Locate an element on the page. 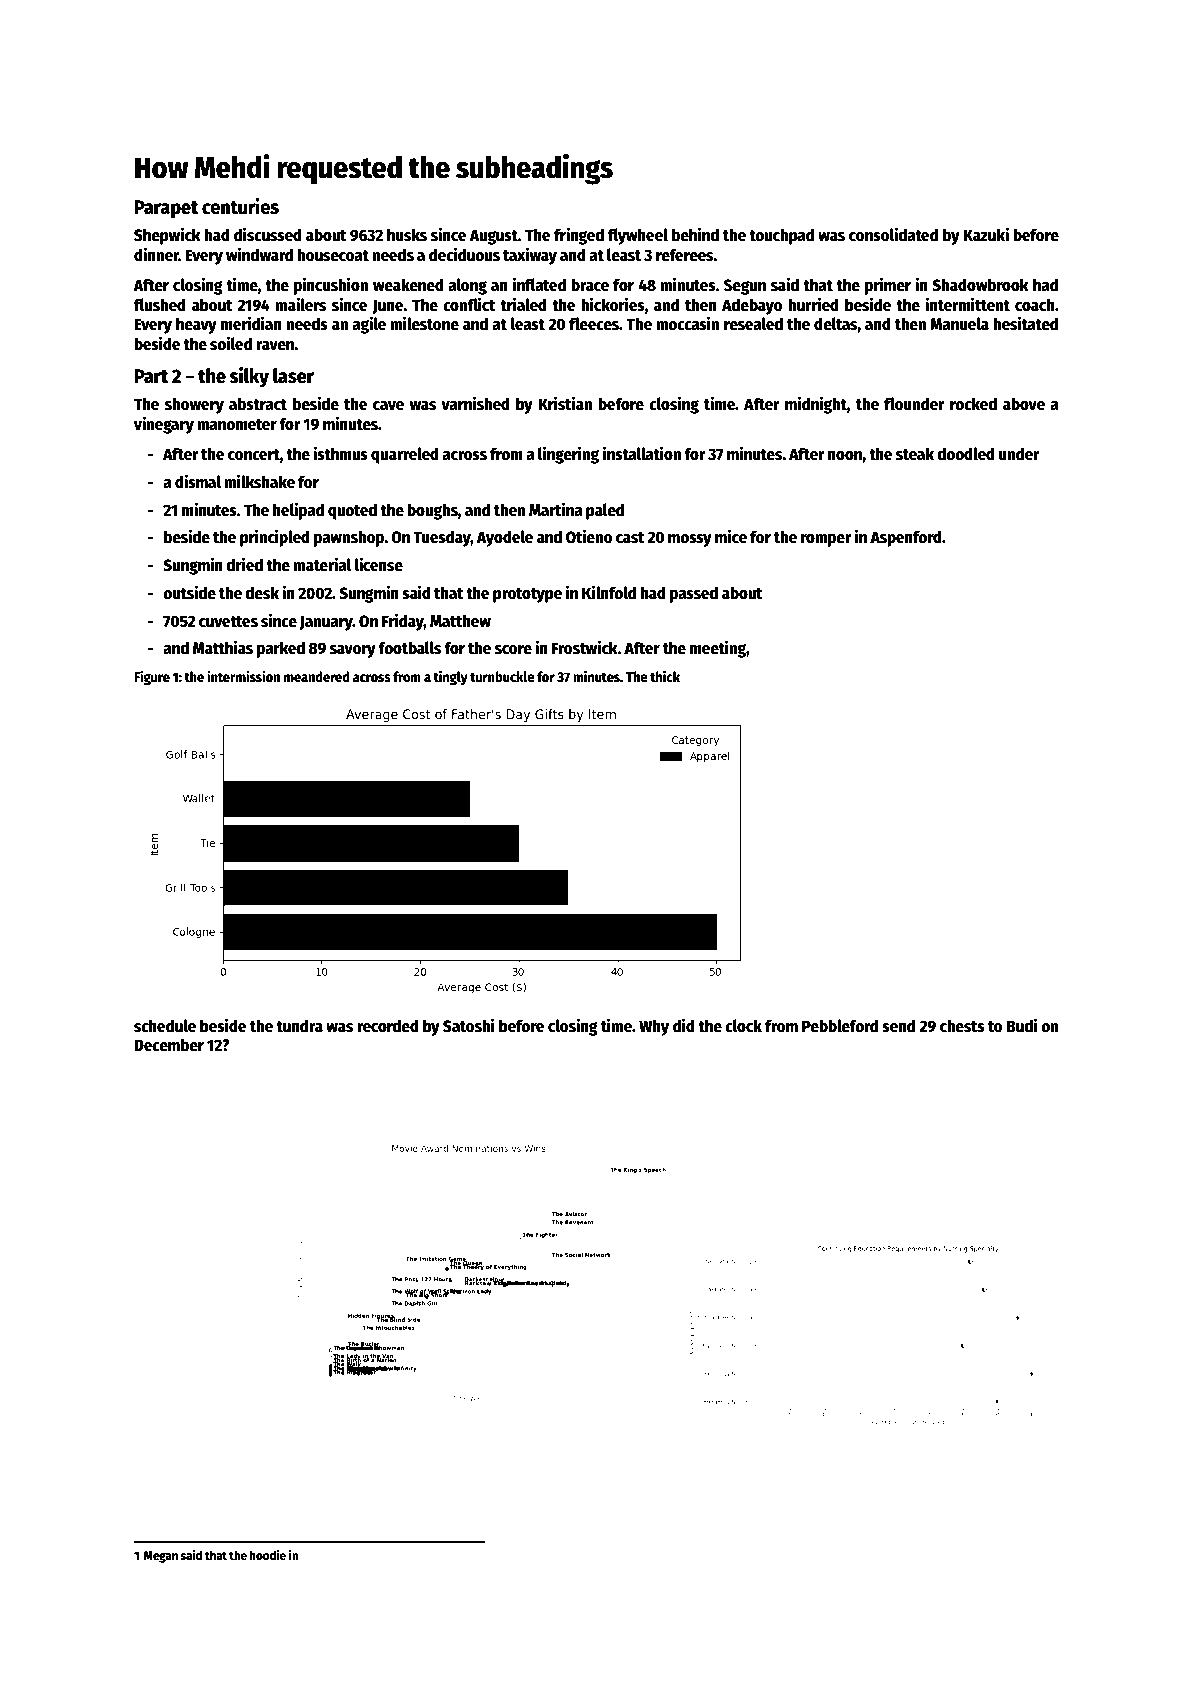 This image has height=1688, width=1193. varnished is located at coordinates (475, 403).
